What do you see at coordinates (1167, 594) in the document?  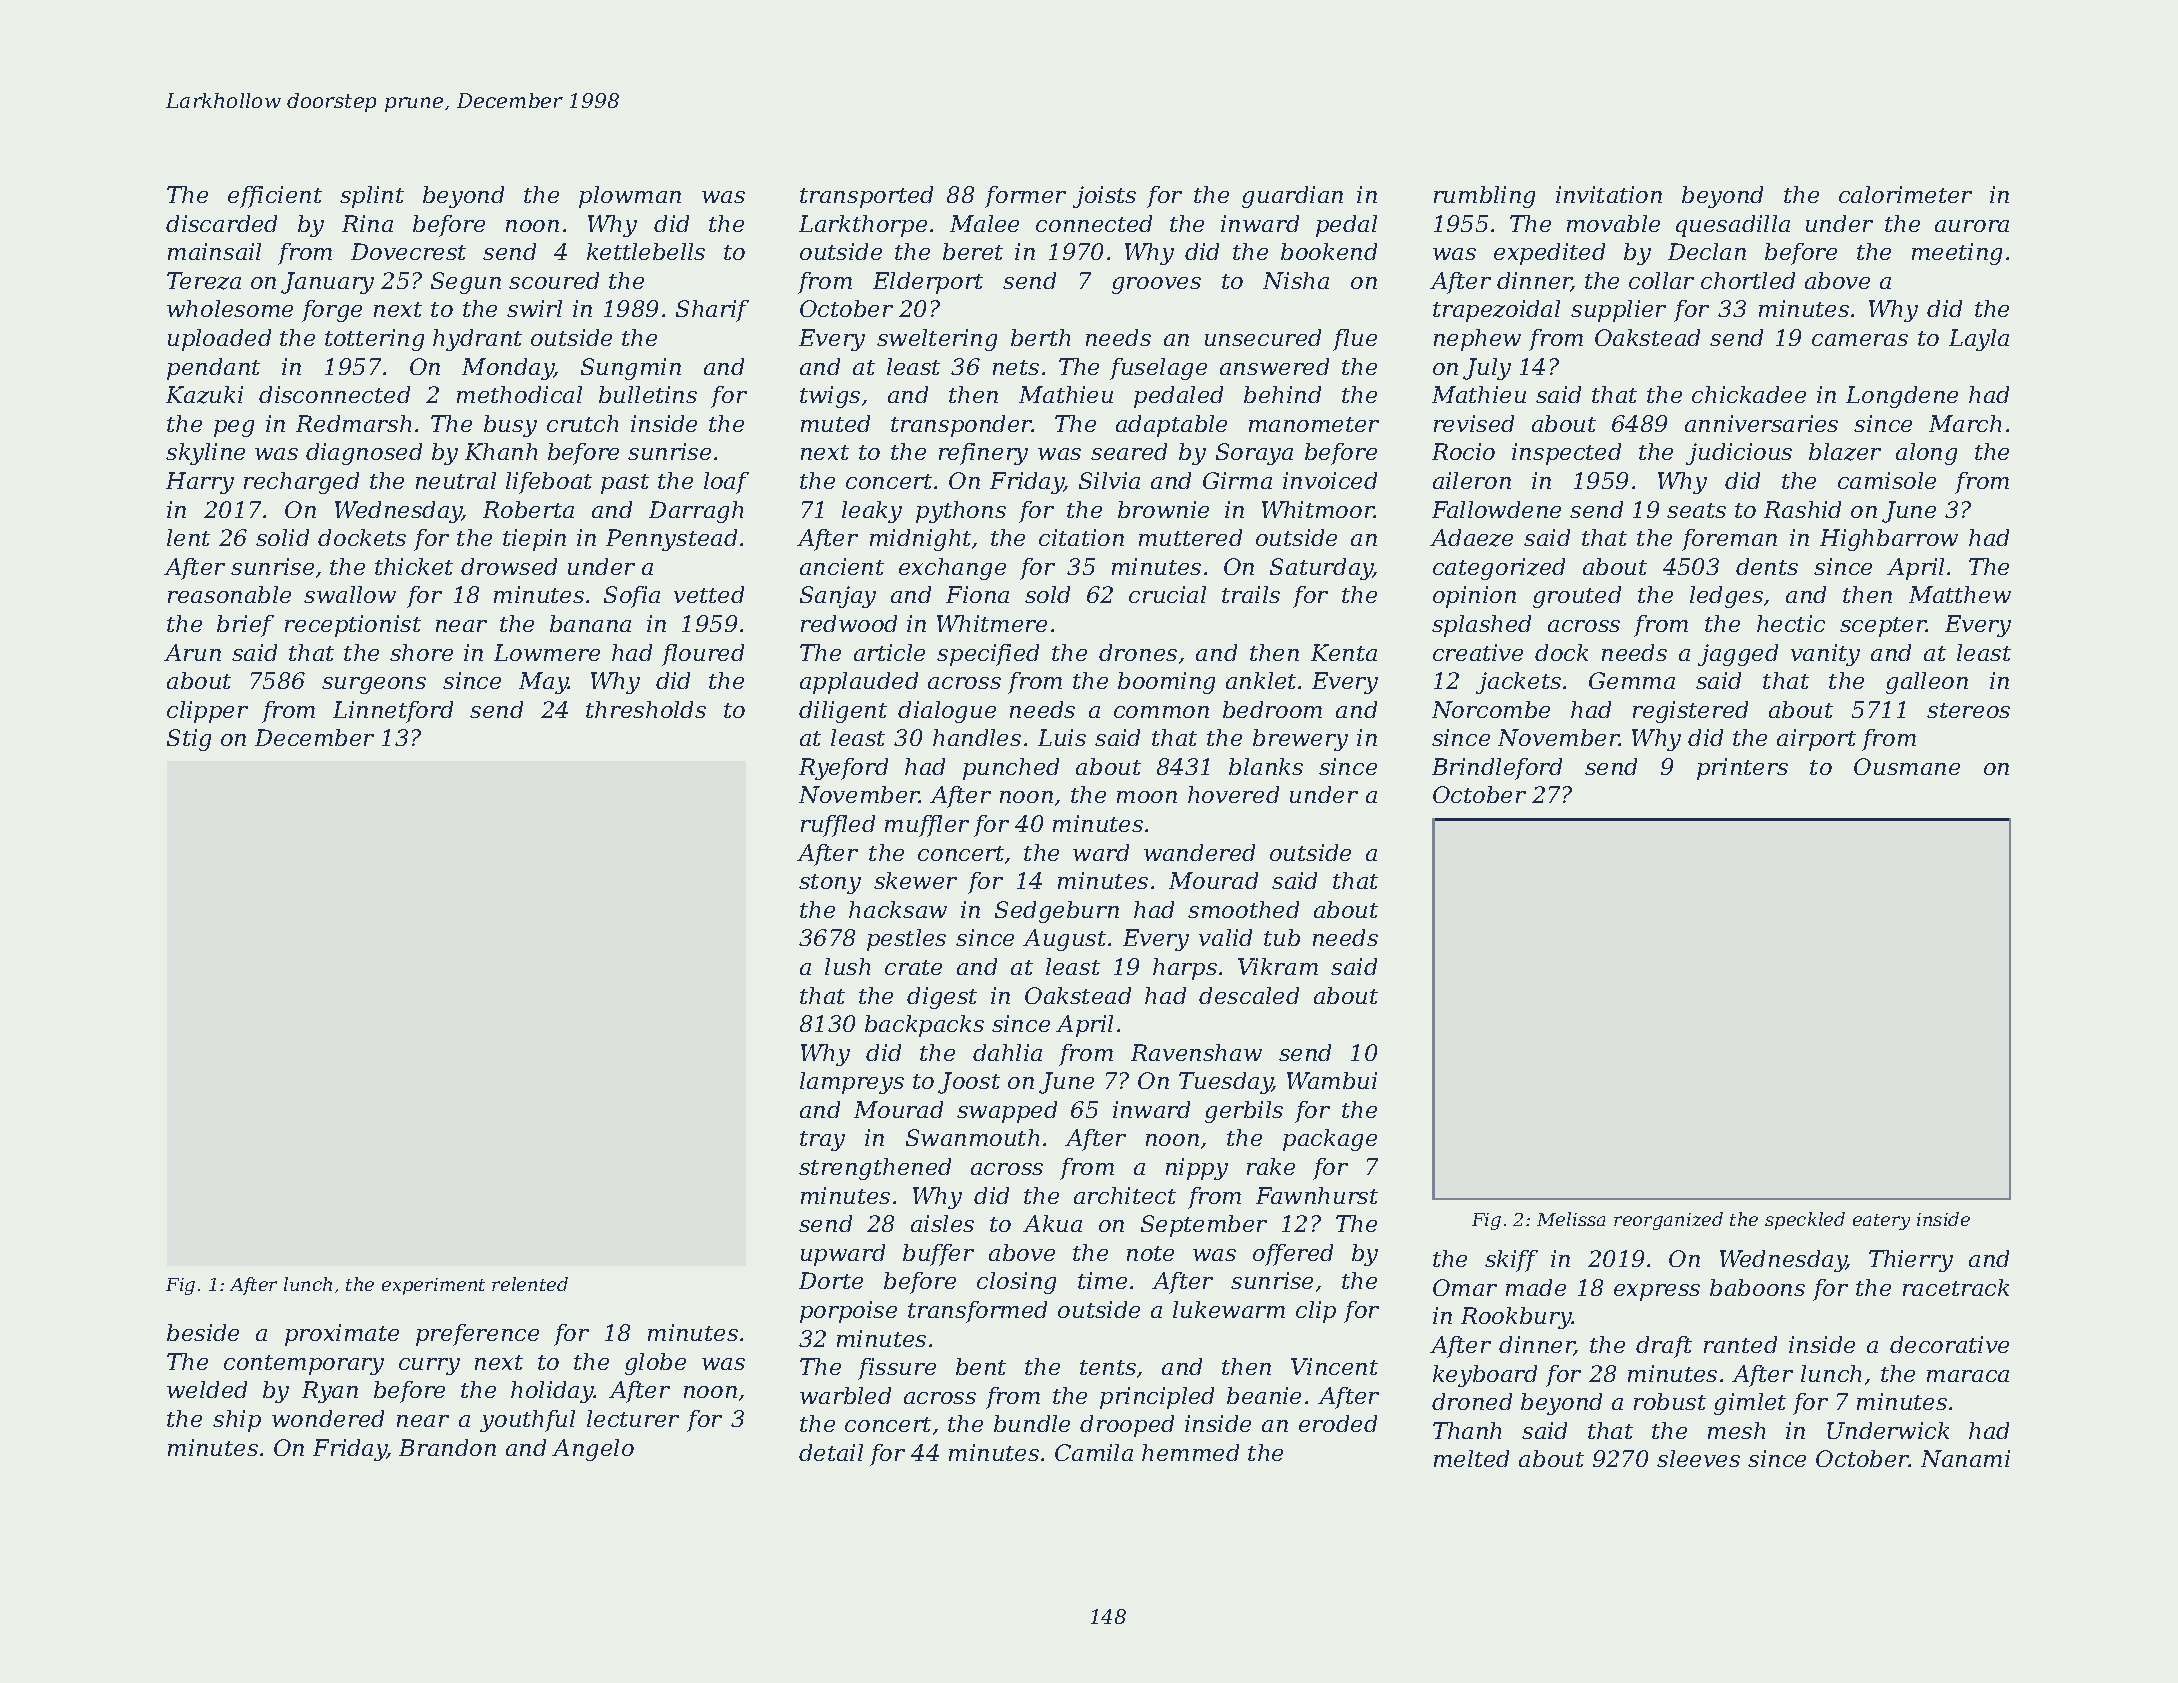 I see `crucial` at bounding box center [1167, 594].
